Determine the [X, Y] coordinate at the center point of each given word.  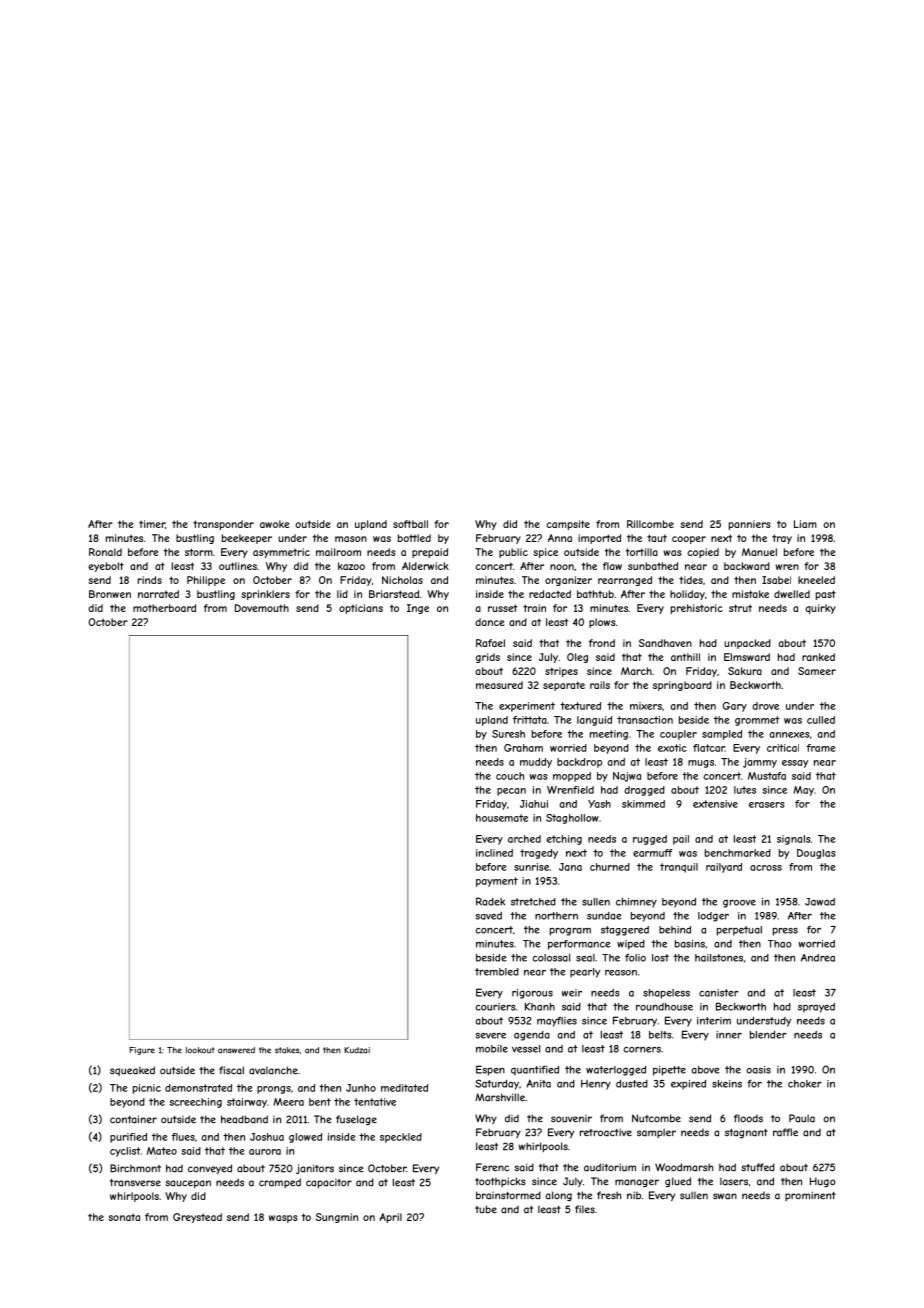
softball [410, 524]
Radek [490, 901]
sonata [124, 1217]
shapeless [666, 994]
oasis [759, 1070]
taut [657, 538]
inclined [494, 853]
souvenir [571, 1119]
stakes [287, 1050]
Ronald [105, 552]
